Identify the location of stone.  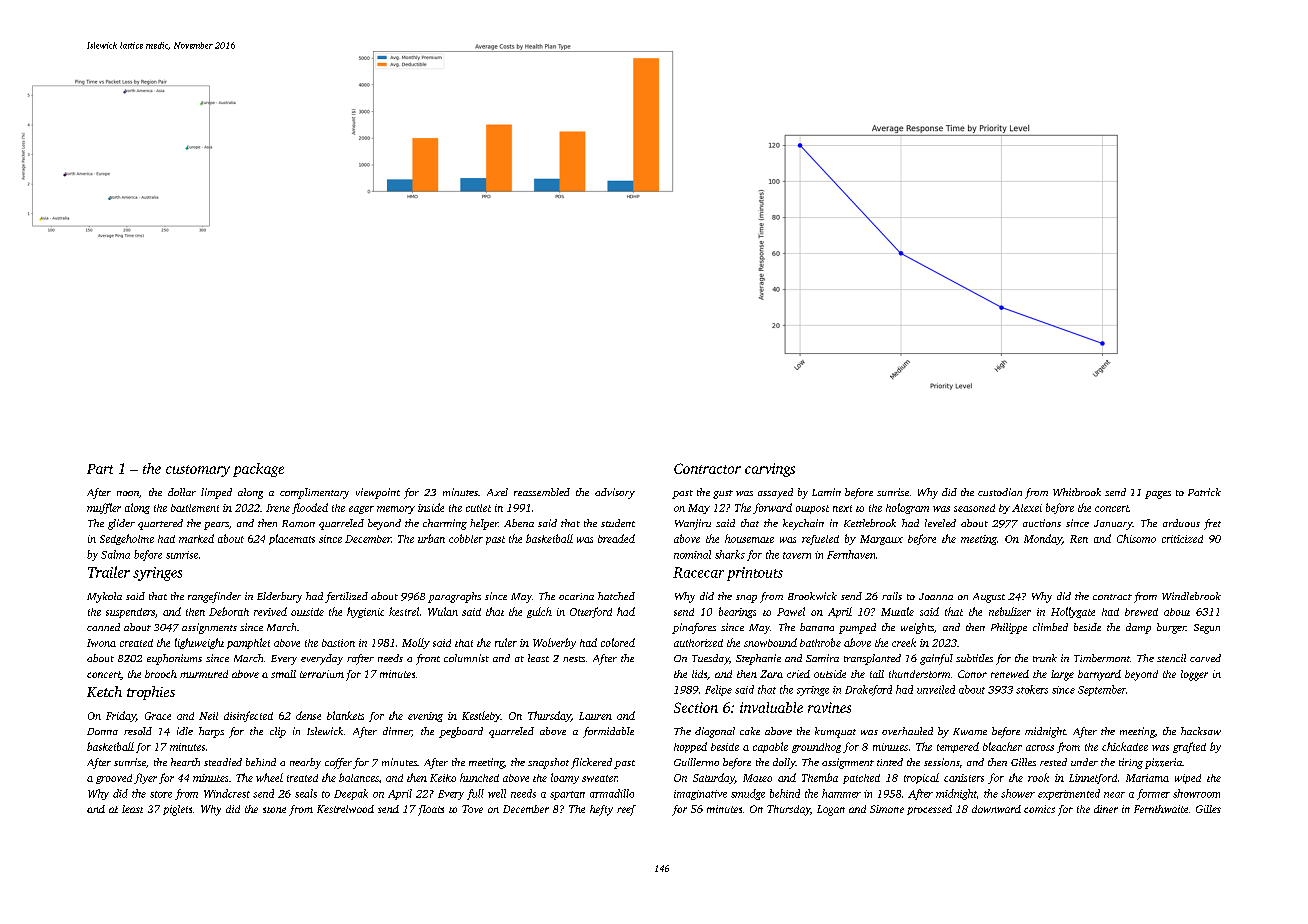
(274, 810).
